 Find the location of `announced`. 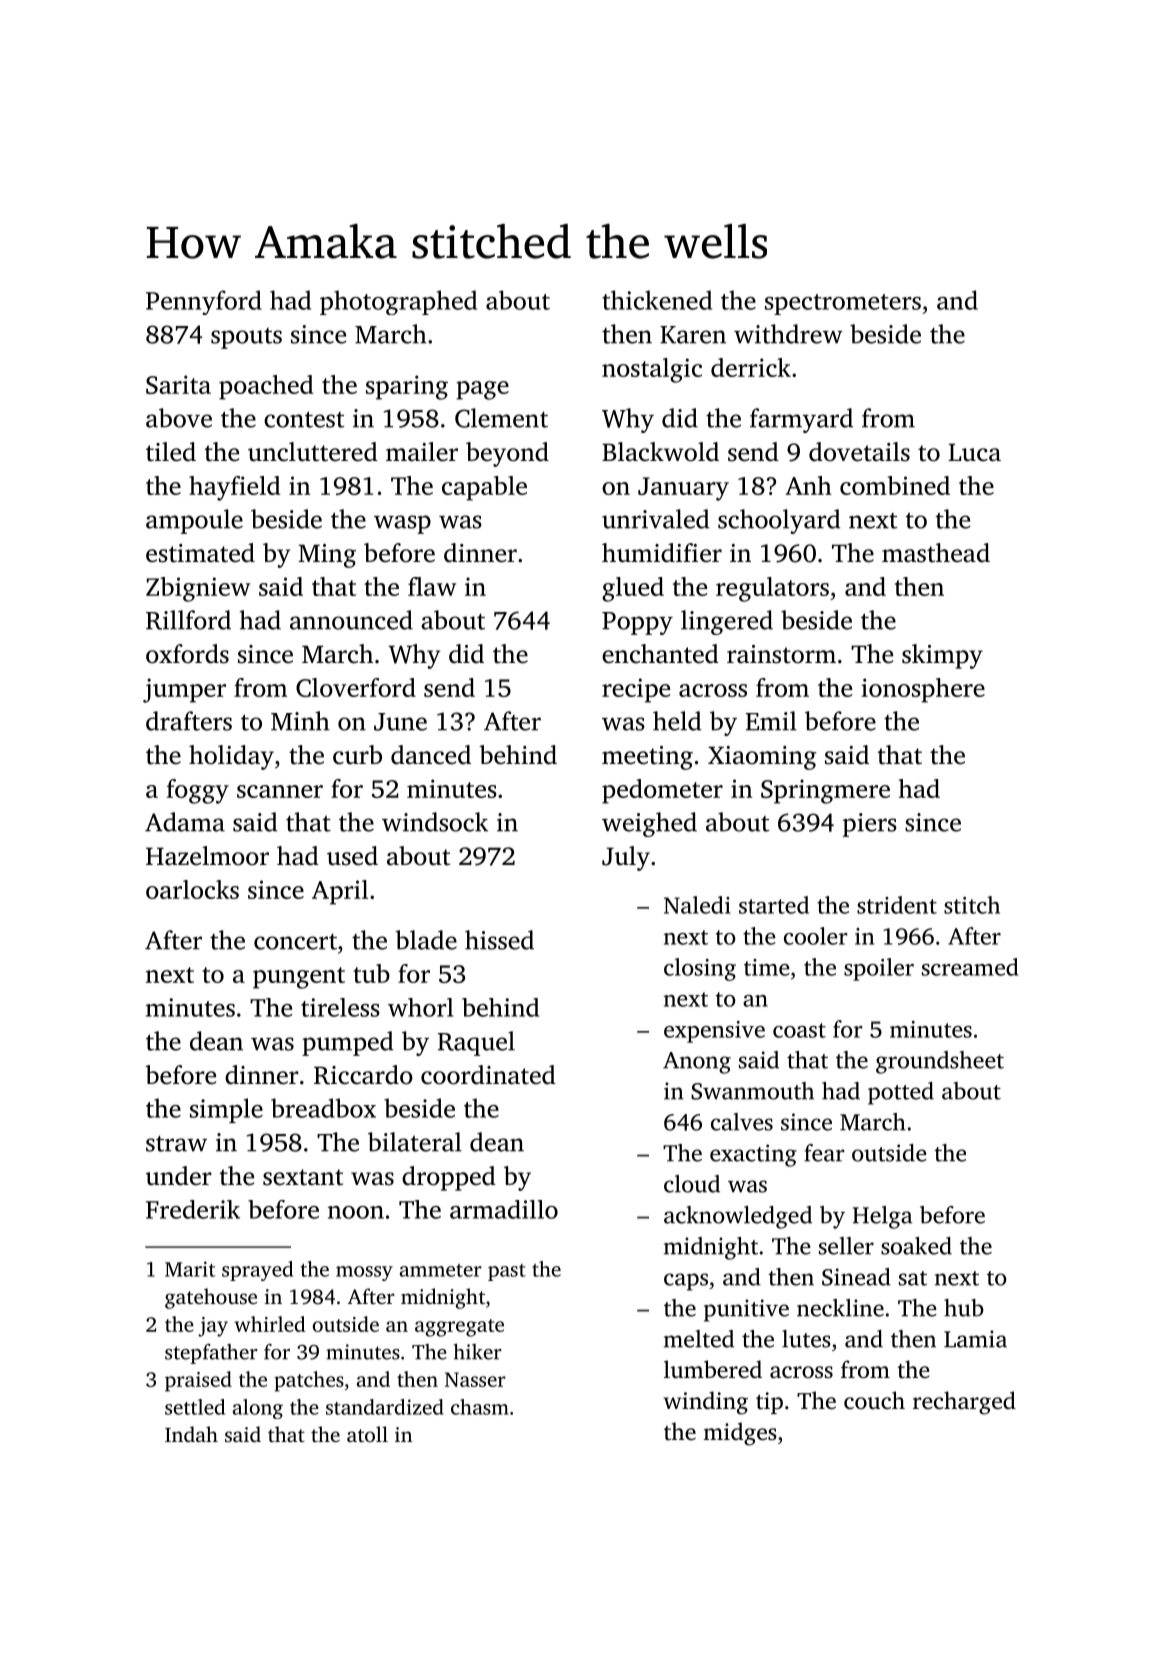

announced is located at coordinates (351, 620).
